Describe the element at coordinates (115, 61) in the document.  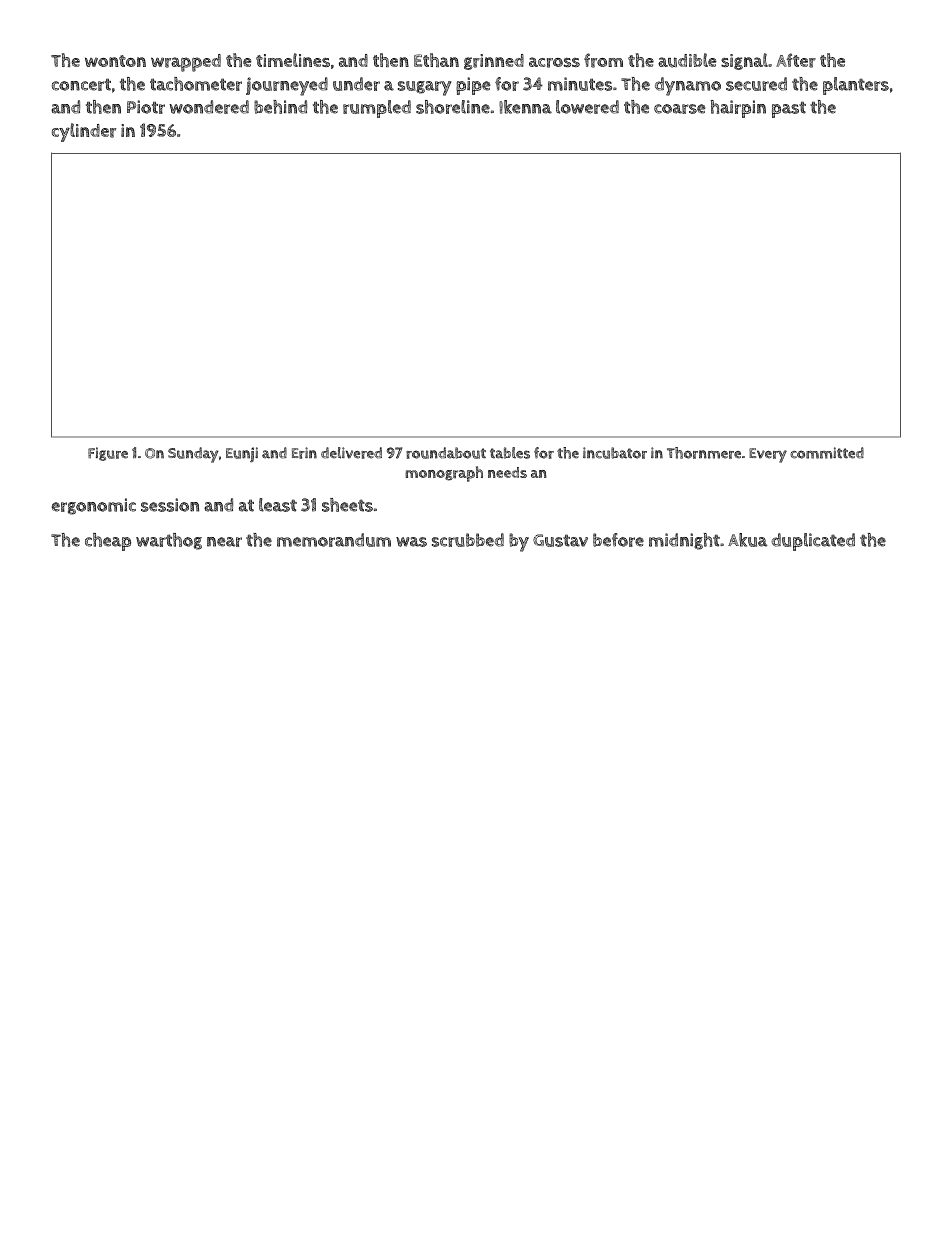
I see `wonton` at that location.
